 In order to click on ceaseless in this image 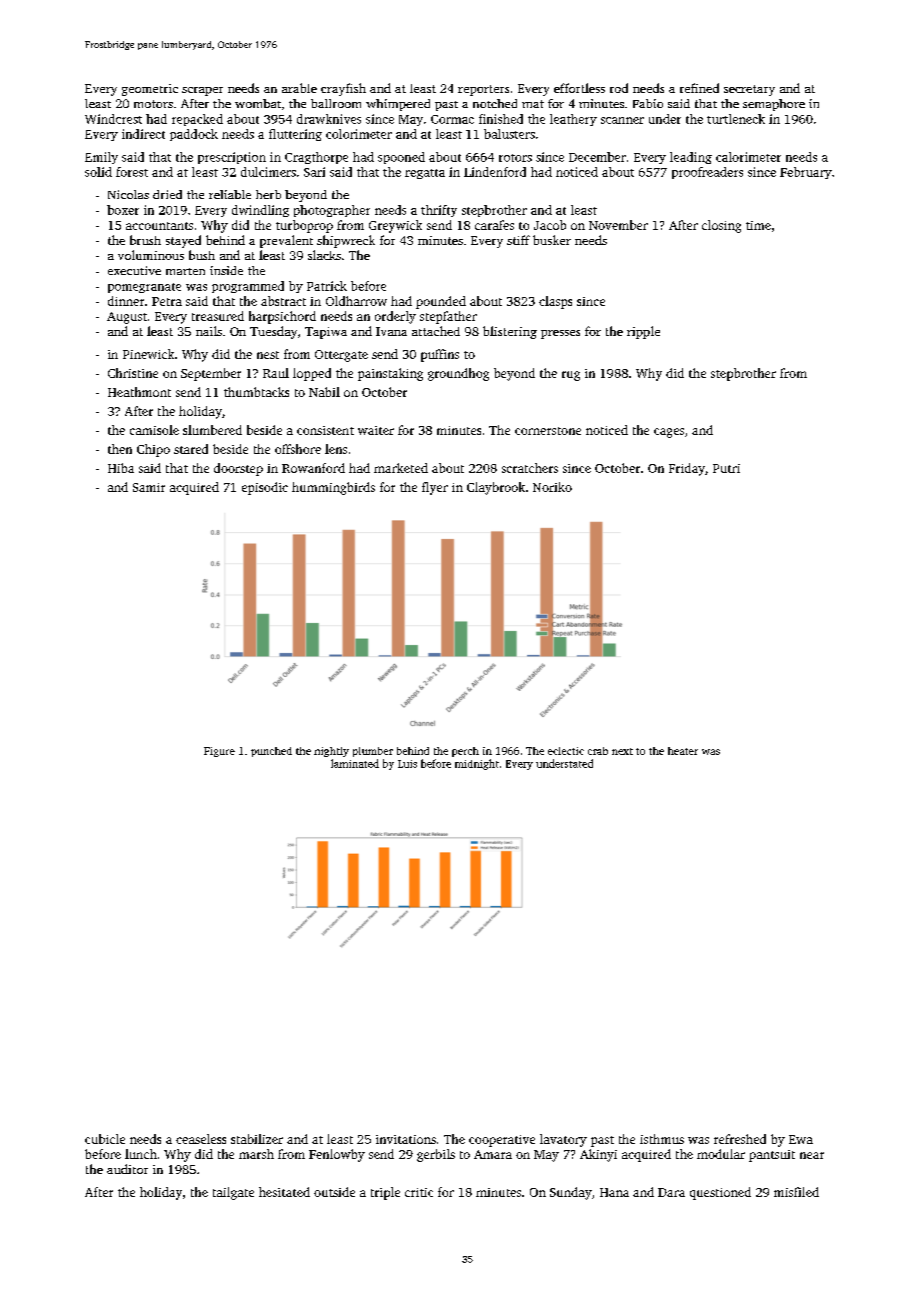, I will do `click(201, 1139)`.
